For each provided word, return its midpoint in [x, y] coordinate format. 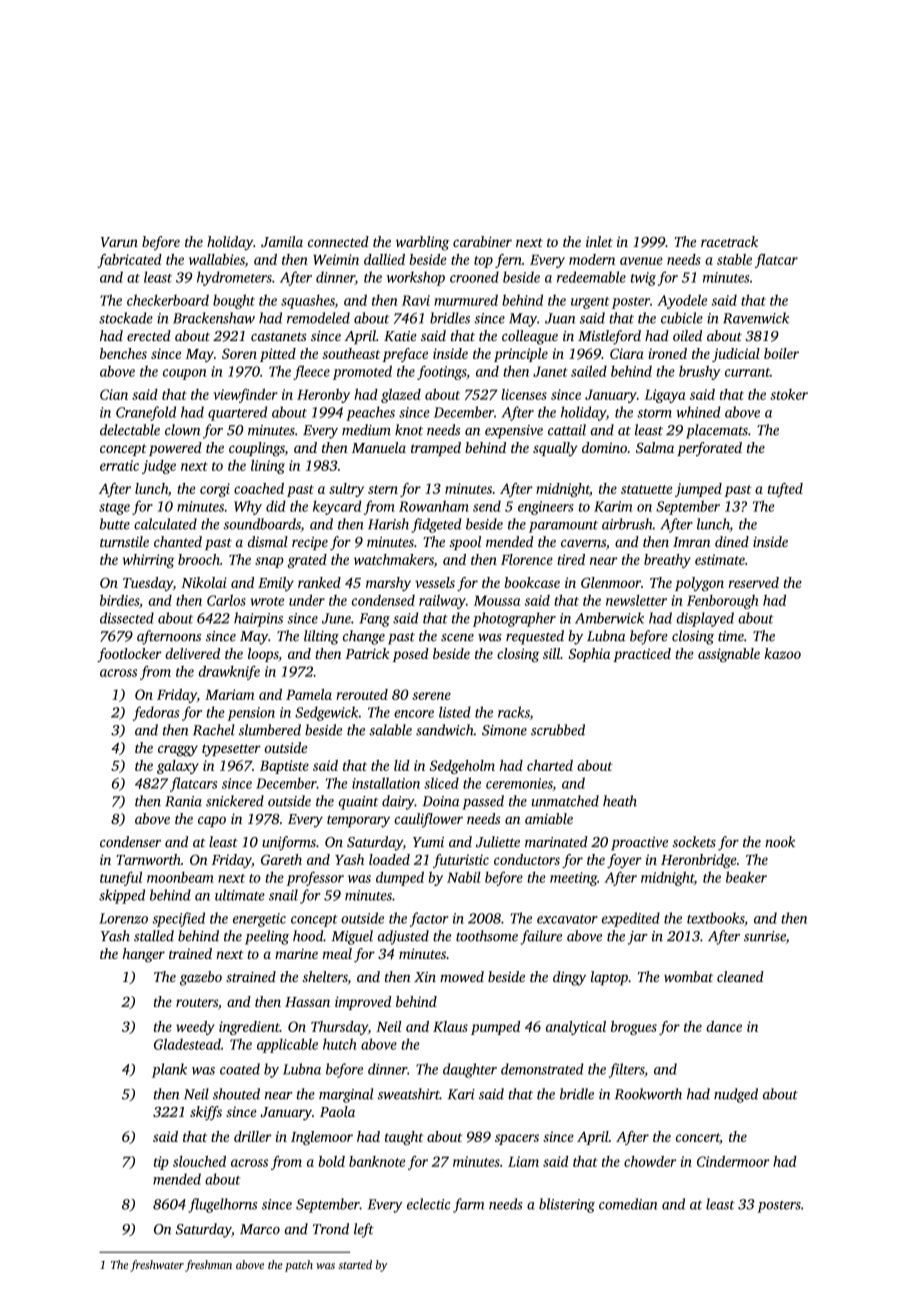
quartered [237, 413]
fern [508, 261]
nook [780, 841]
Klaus [450, 1026]
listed [455, 712]
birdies [119, 600]
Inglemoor [322, 1138]
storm [654, 413]
